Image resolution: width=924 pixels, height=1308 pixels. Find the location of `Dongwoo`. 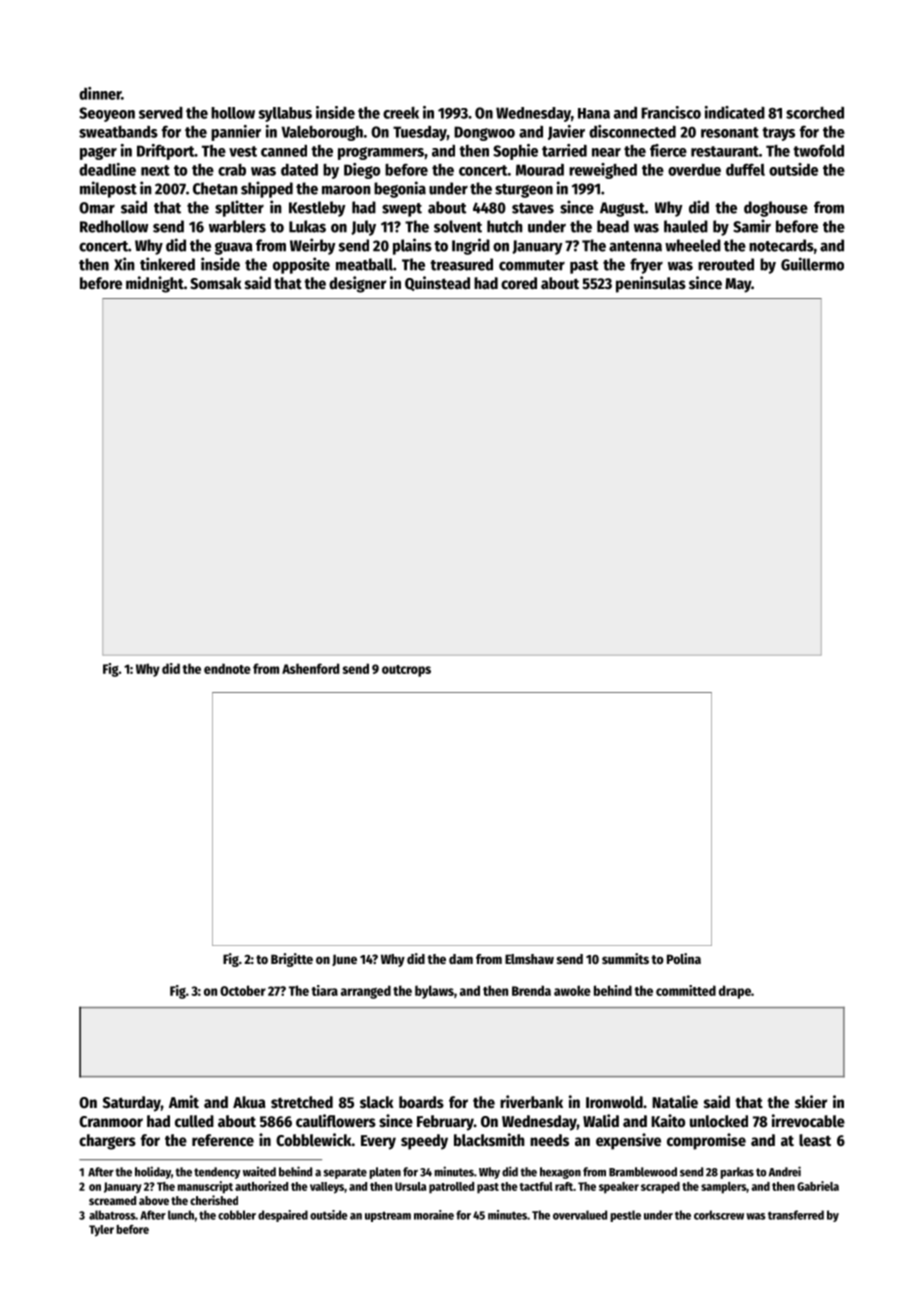

Dongwoo is located at coordinates (484, 133).
